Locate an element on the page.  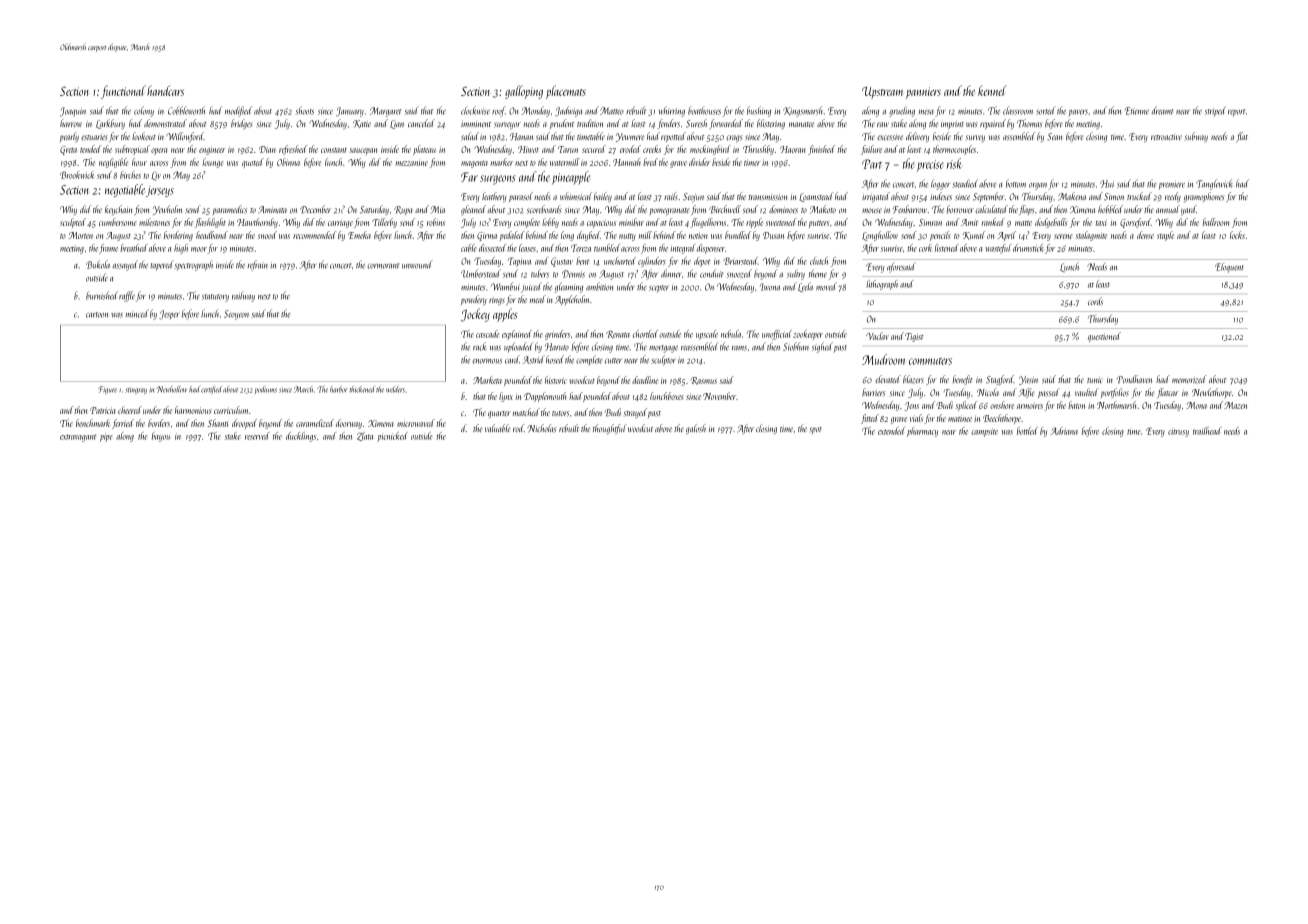
memorized is located at coordinates (1189, 379).
